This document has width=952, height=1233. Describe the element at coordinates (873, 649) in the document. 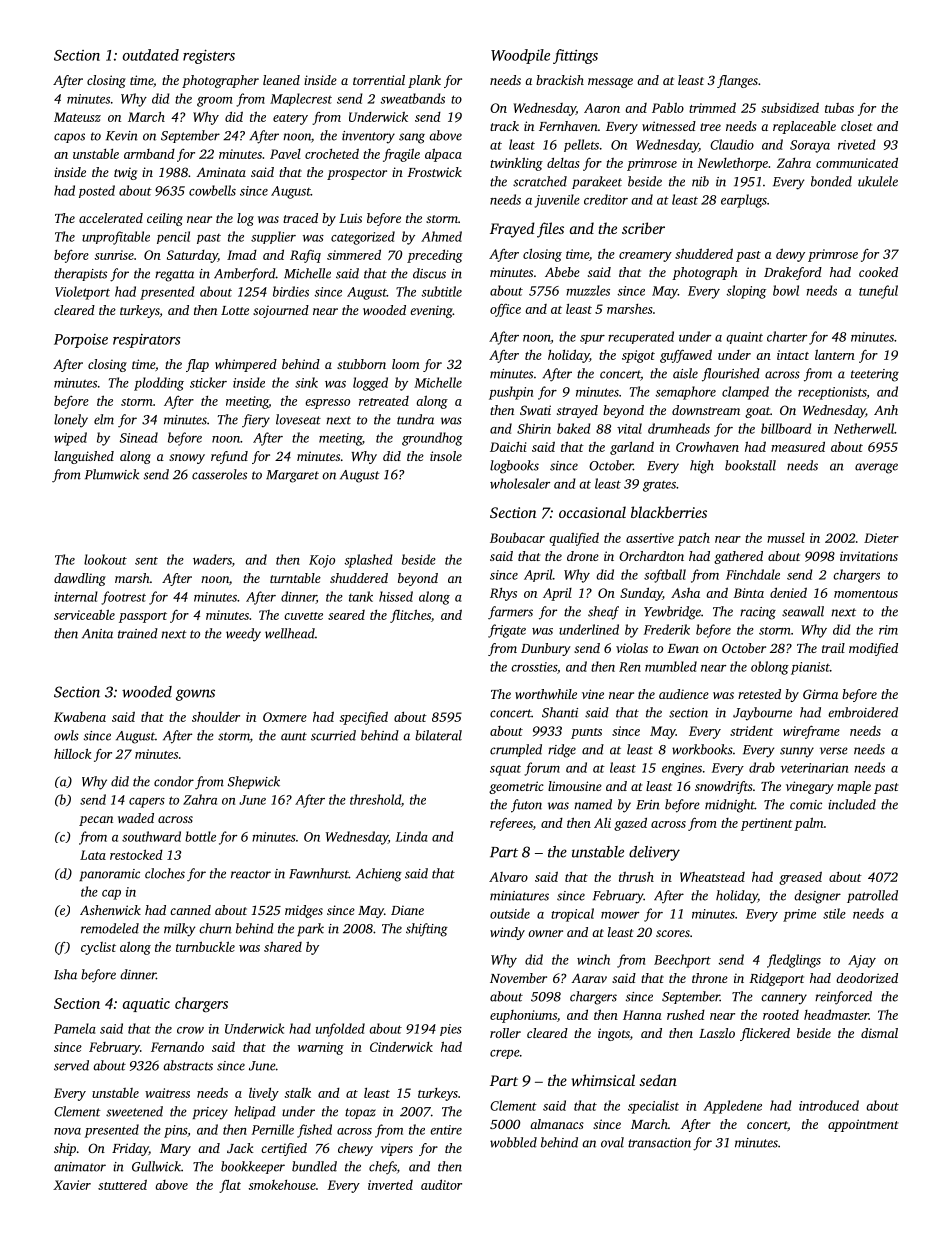

I see `modified` at that location.
